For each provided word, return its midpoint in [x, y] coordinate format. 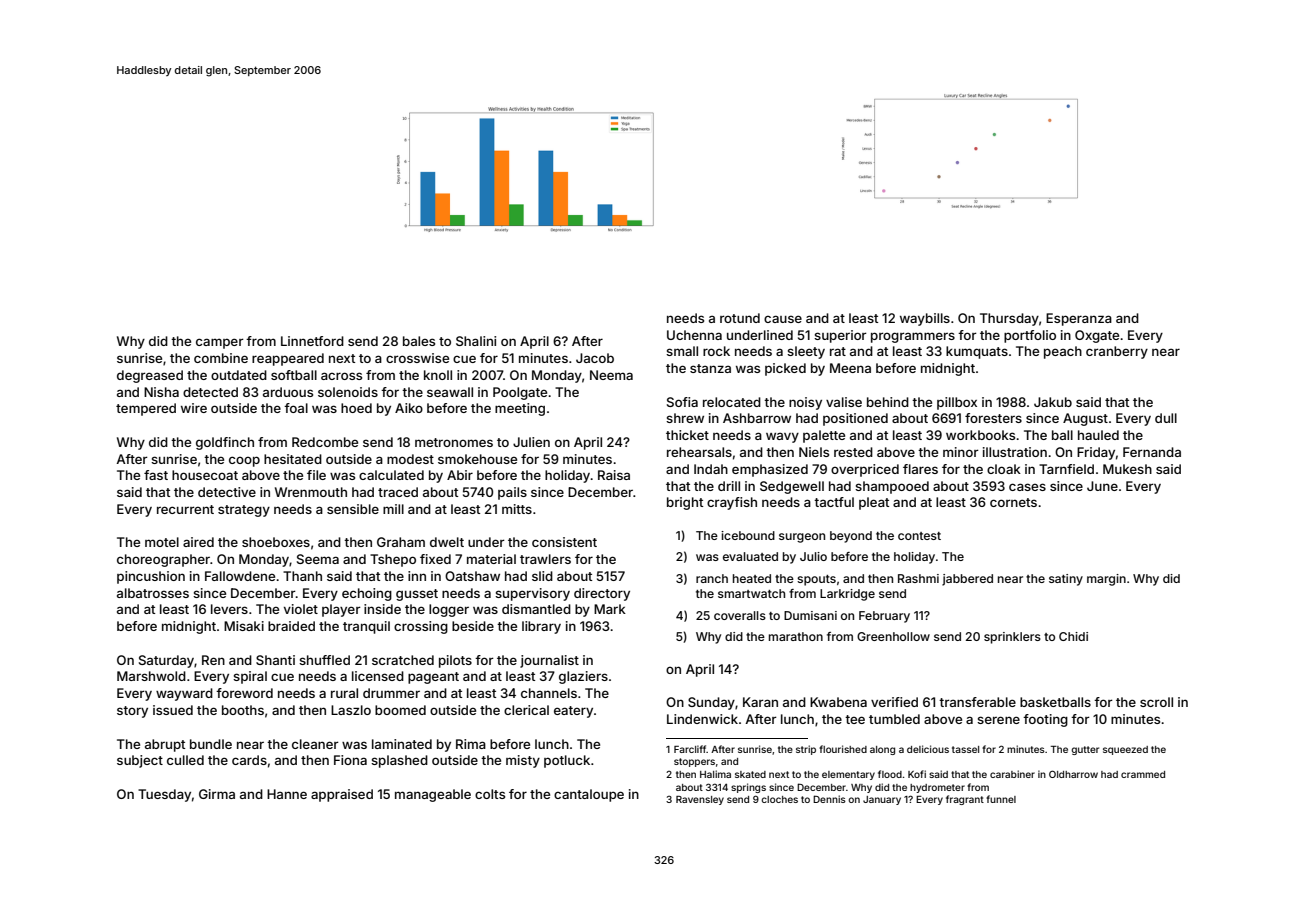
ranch [712, 578]
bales [419, 341]
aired [198, 542]
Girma [217, 794]
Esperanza [1079, 319]
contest [919, 536]
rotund [740, 318]
